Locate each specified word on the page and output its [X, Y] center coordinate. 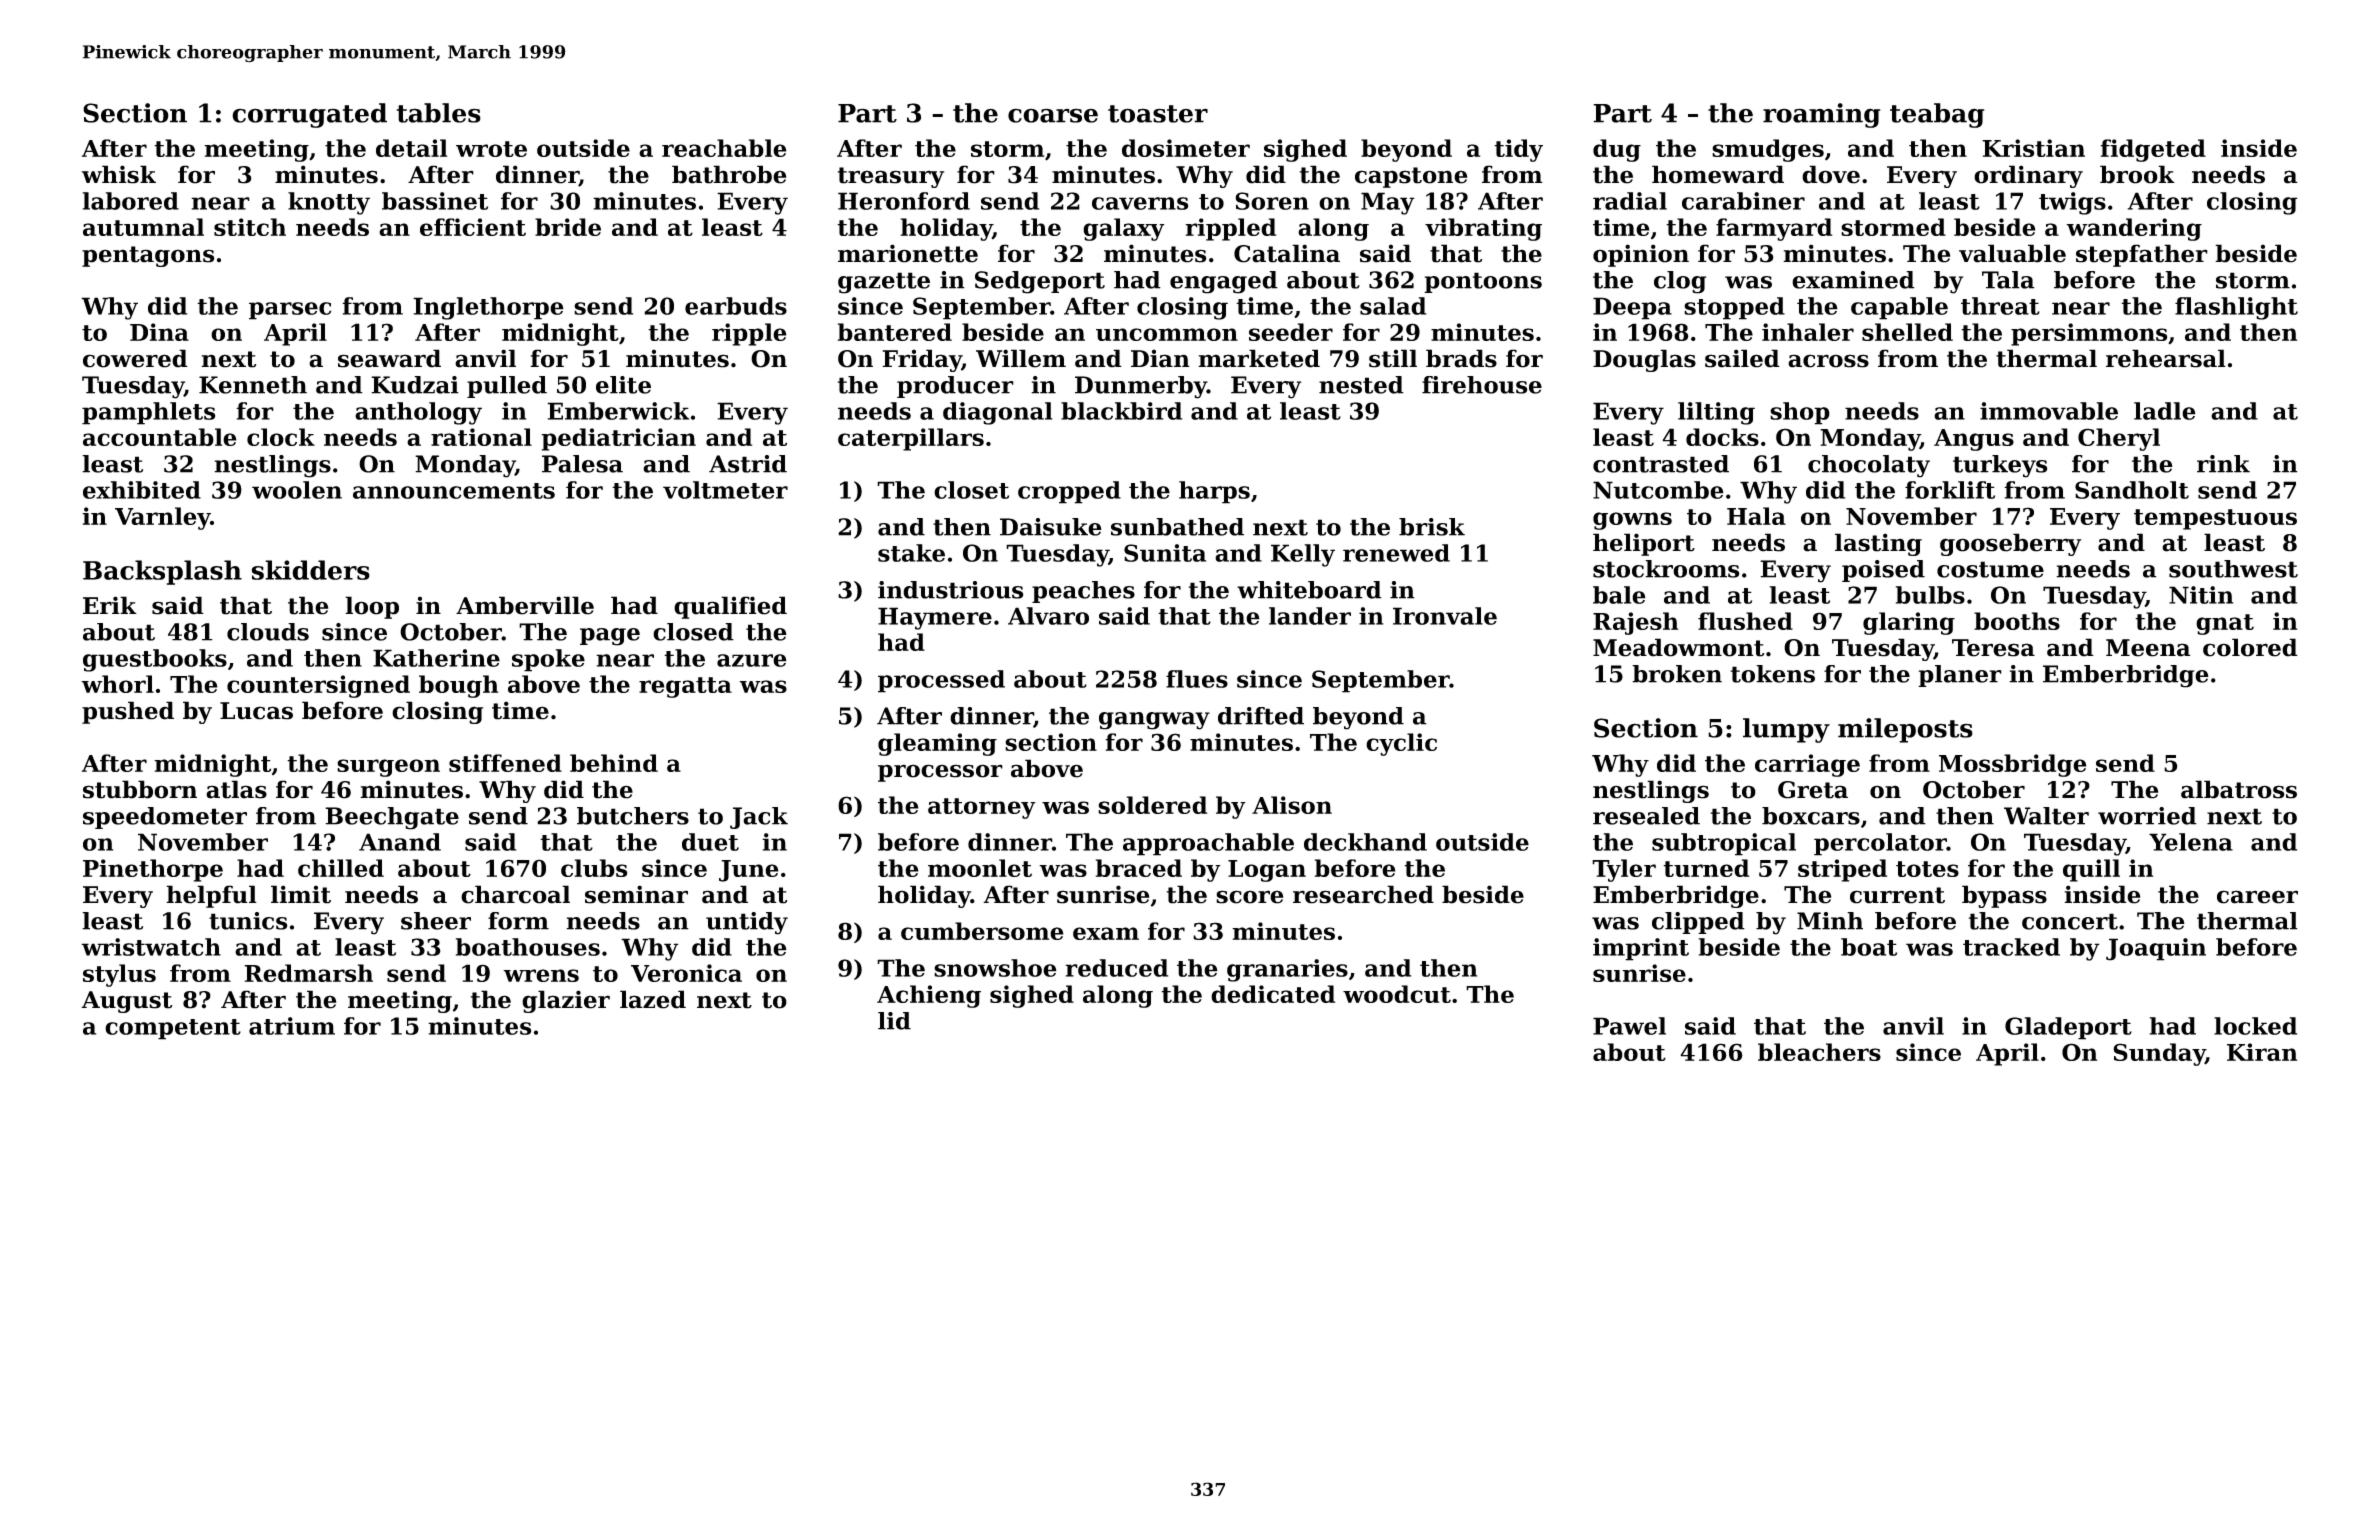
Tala [2008, 280]
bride [568, 227]
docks [1722, 437]
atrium [292, 1026]
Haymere [935, 618]
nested [1361, 385]
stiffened [505, 763]
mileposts [1905, 730]
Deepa [1632, 308]
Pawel [1629, 1026]
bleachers [1819, 1052]
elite [623, 385]
